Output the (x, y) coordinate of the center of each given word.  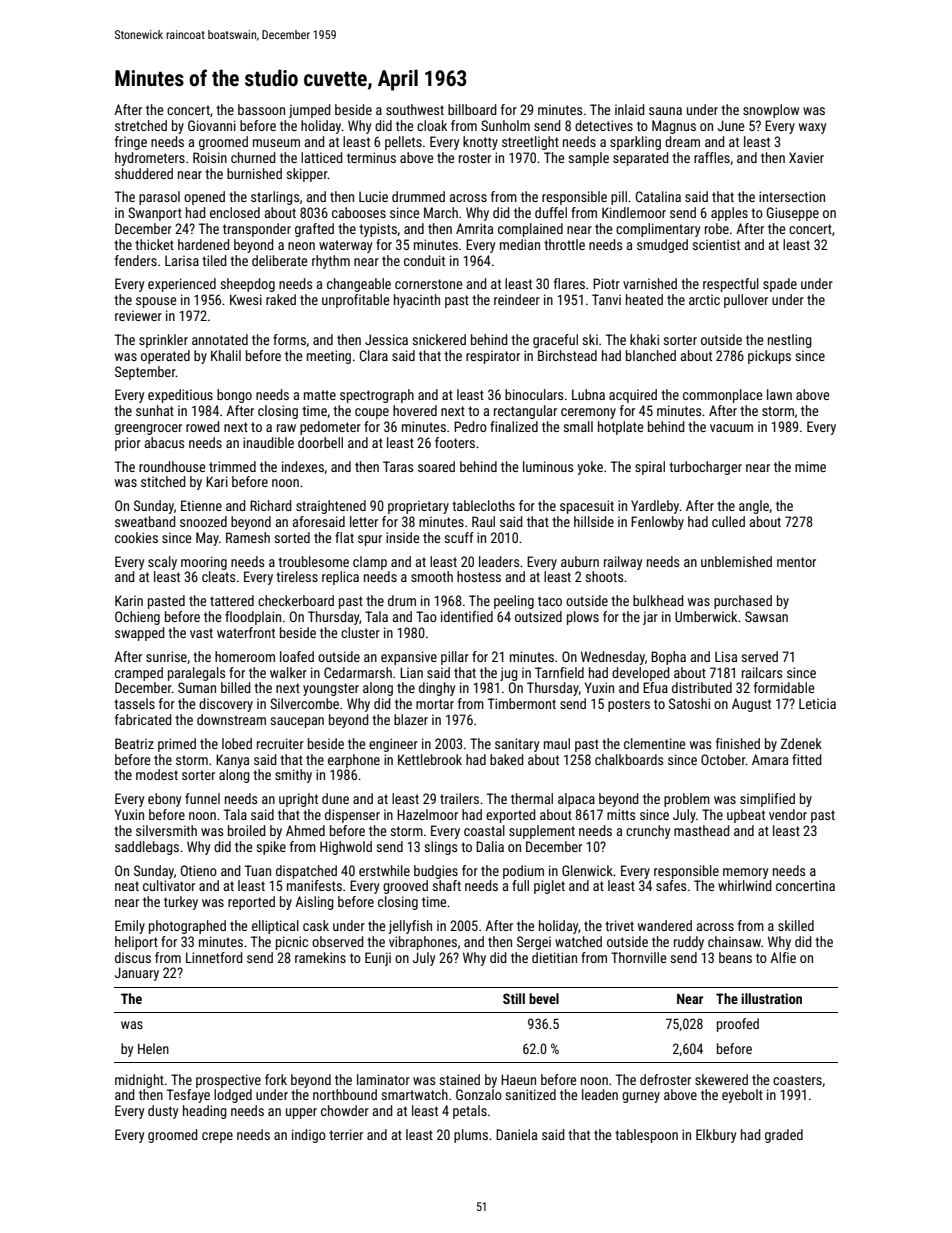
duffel (551, 212)
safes (671, 885)
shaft (446, 885)
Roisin (210, 157)
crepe (217, 1137)
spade (780, 285)
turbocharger (705, 468)
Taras (398, 466)
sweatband (145, 521)
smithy (293, 776)
